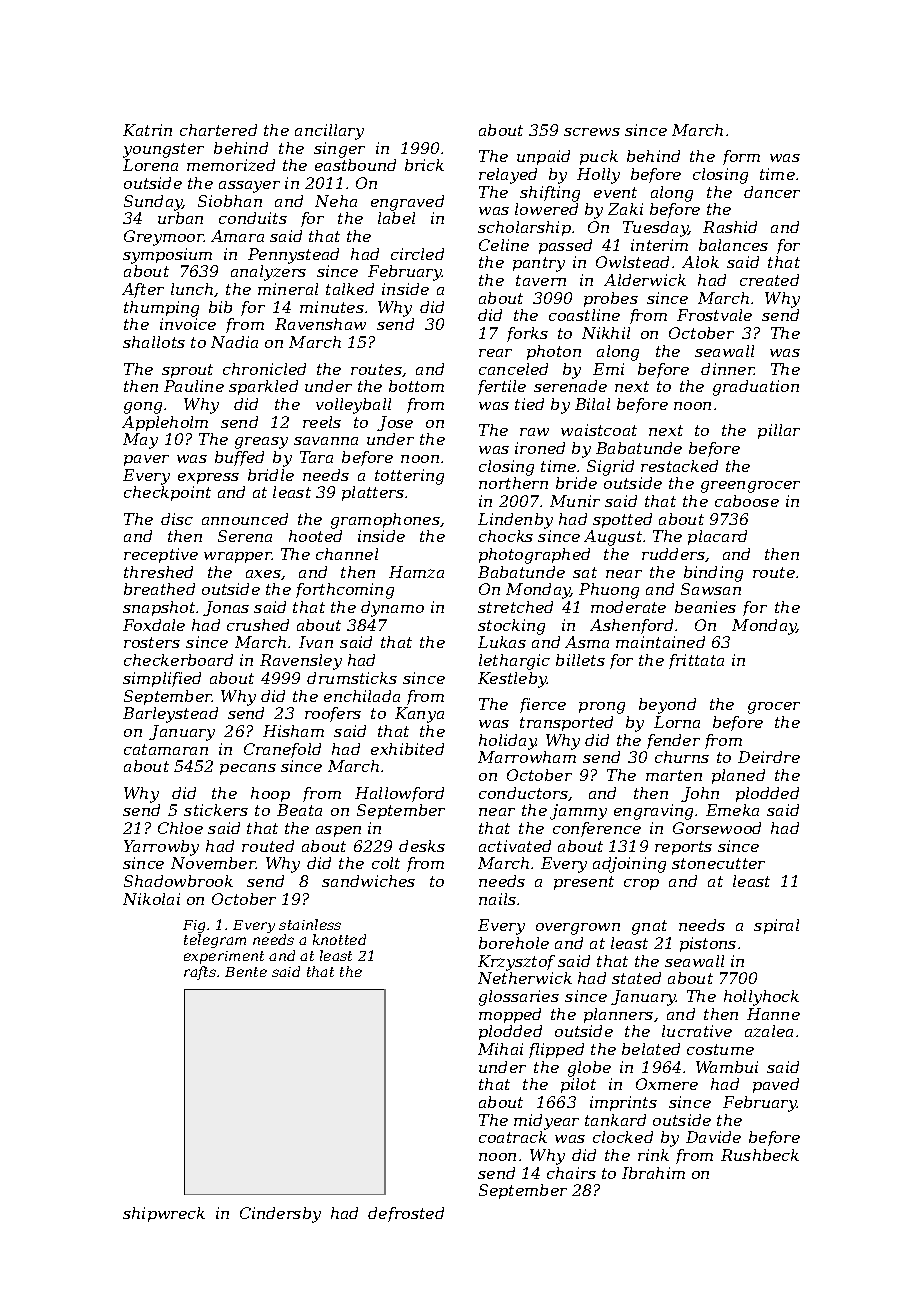 Image resolution: width=924 pixels, height=1308 pixels. What do you see at coordinates (546, 209) in the screenshot?
I see `lowered` at bounding box center [546, 209].
